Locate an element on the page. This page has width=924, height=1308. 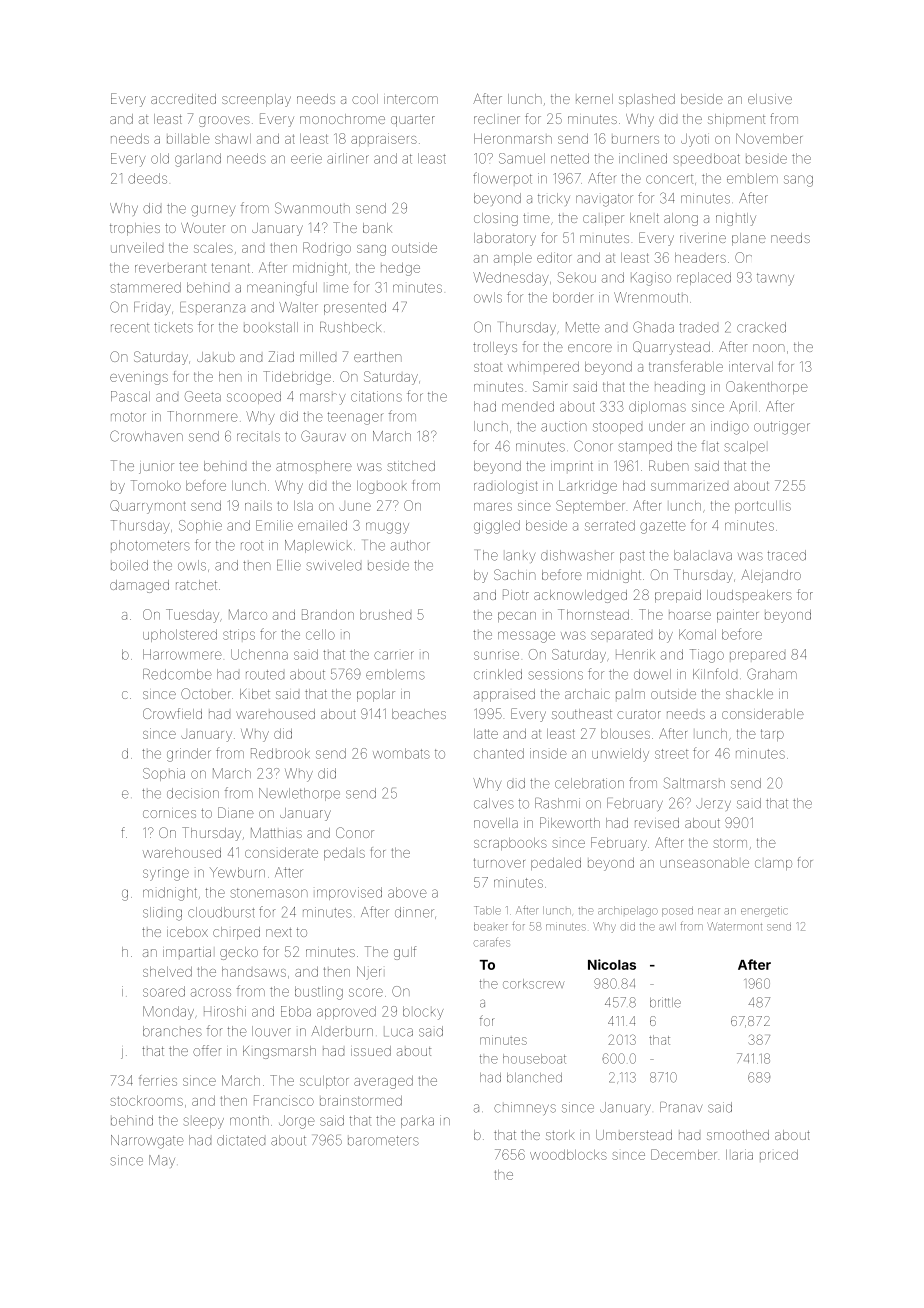
wombats is located at coordinates (401, 753).
